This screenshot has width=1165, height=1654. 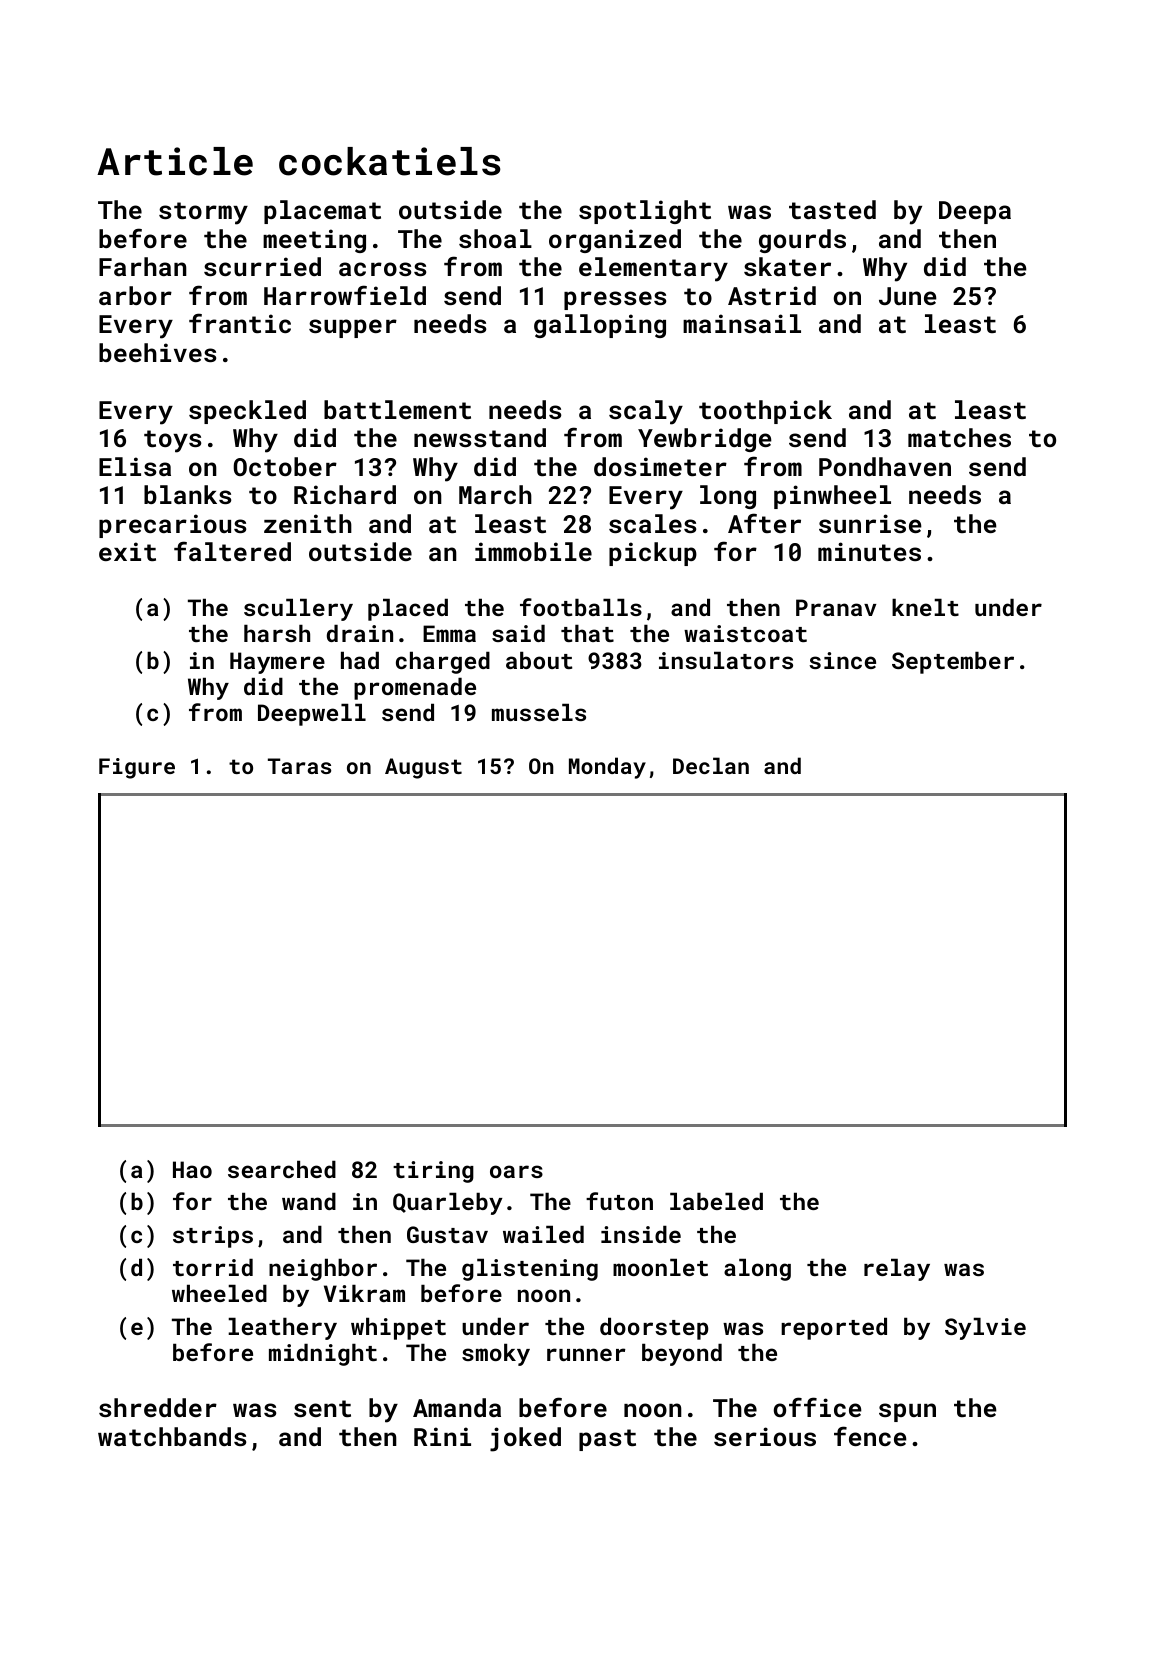 What do you see at coordinates (897, 1270) in the screenshot?
I see `relay` at bounding box center [897, 1270].
